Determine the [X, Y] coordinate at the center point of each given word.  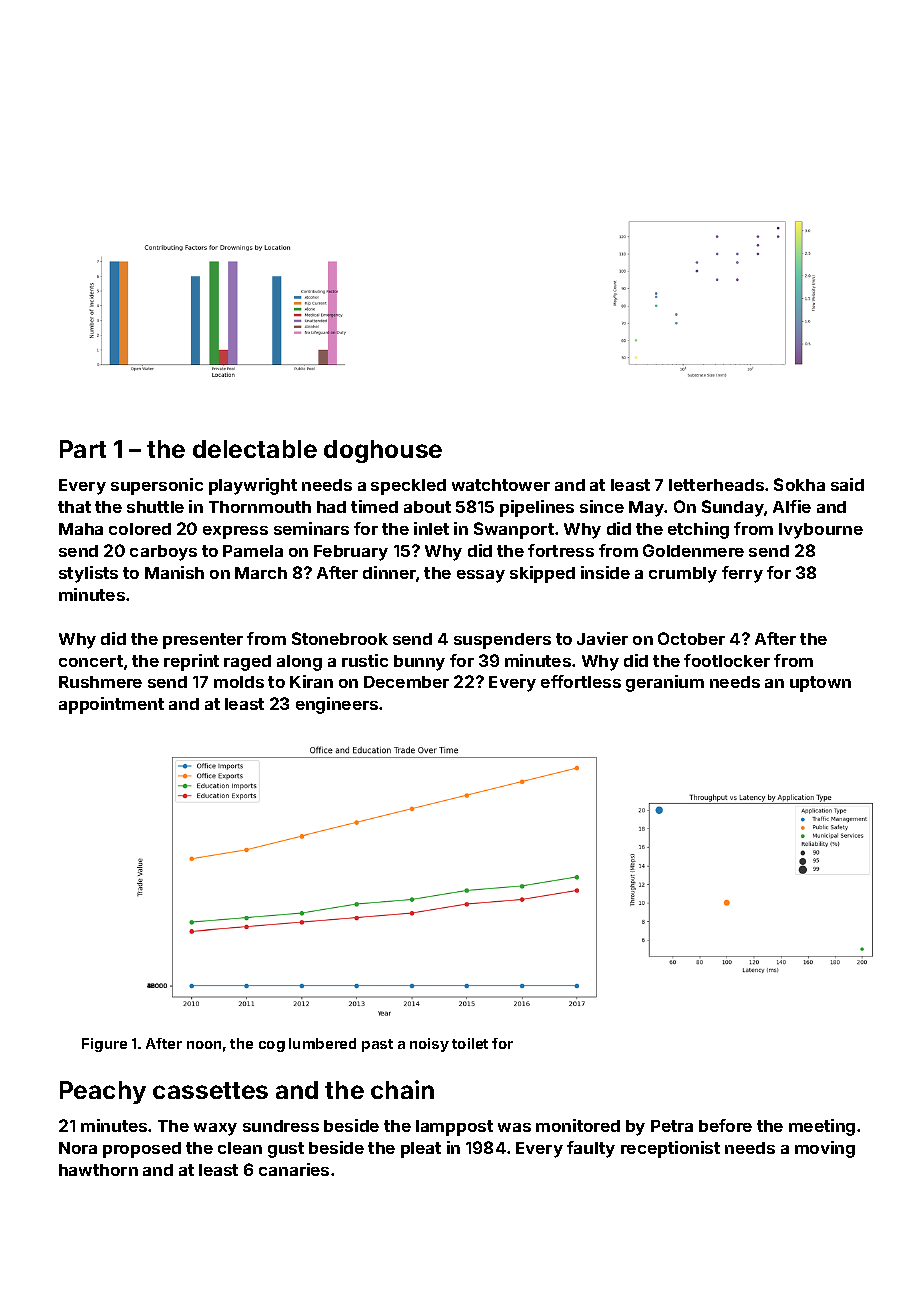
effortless [581, 681]
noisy [429, 1045]
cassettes [210, 1090]
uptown [820, 684]
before [725, 1125]
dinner [390, 574]
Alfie [792, 506]
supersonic [157, 486]
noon [204, 1045]
